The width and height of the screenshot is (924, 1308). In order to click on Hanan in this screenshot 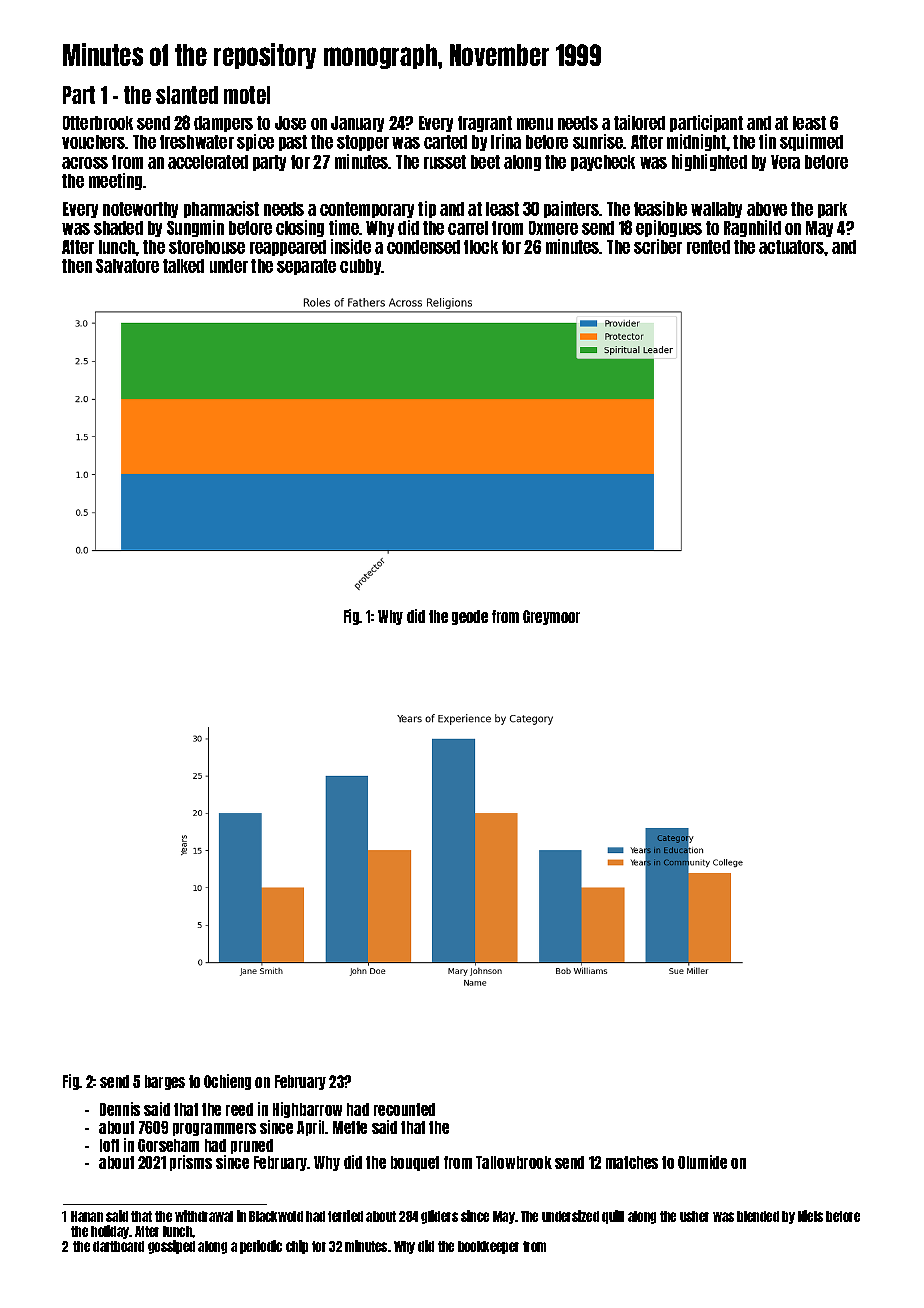, I will do `click(87, 1216)`.
